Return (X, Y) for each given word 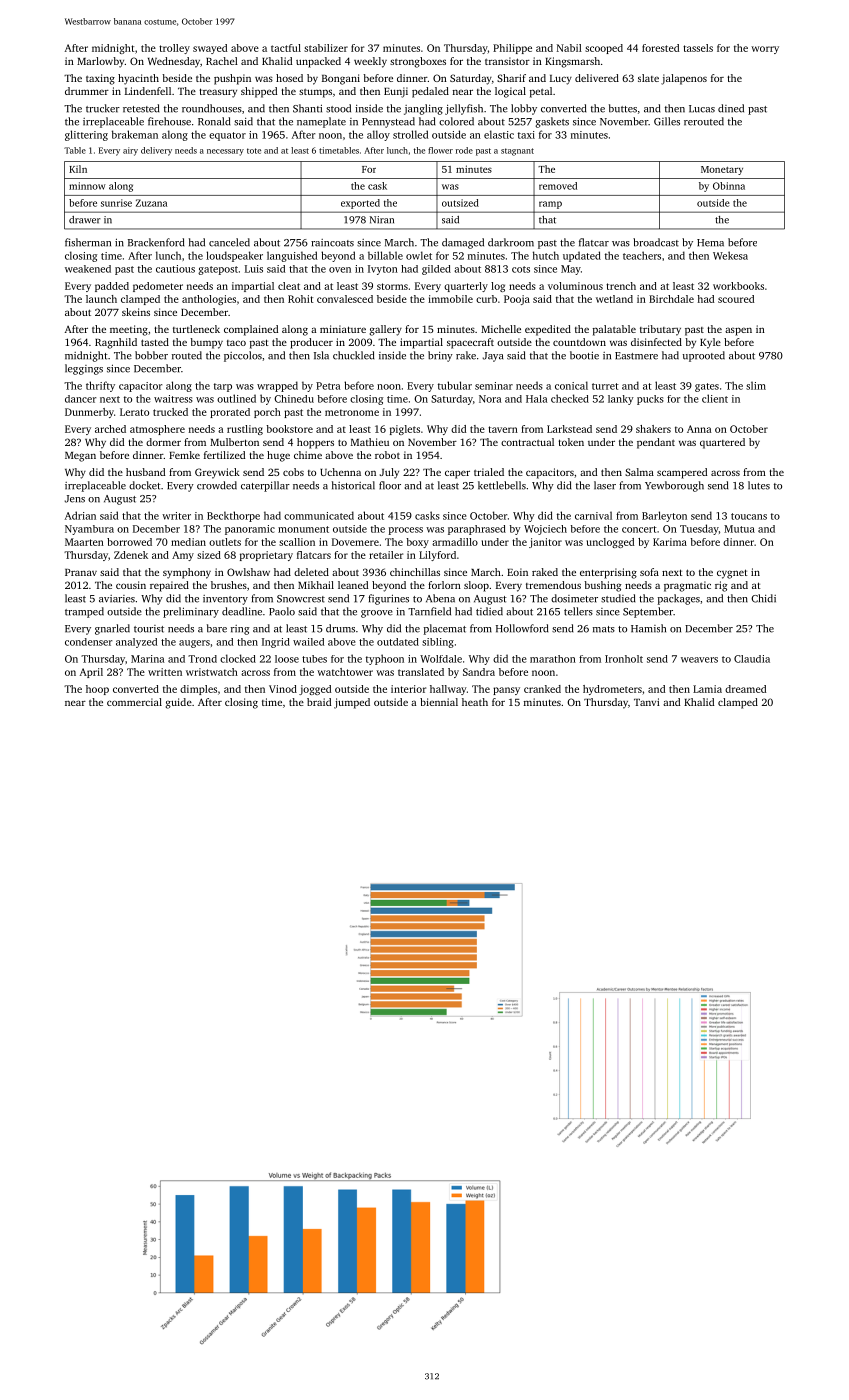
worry (765, 50)
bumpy (206, 343)
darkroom (511, 242)
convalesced (345, 299)
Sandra (479, 672)
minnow (87, 186)
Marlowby (100, 62)
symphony (187, 573)
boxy (417, 543)
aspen (738, 331)
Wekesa (730, 255)
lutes (759, 485)
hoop (97, 690)
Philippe (512, 49)
